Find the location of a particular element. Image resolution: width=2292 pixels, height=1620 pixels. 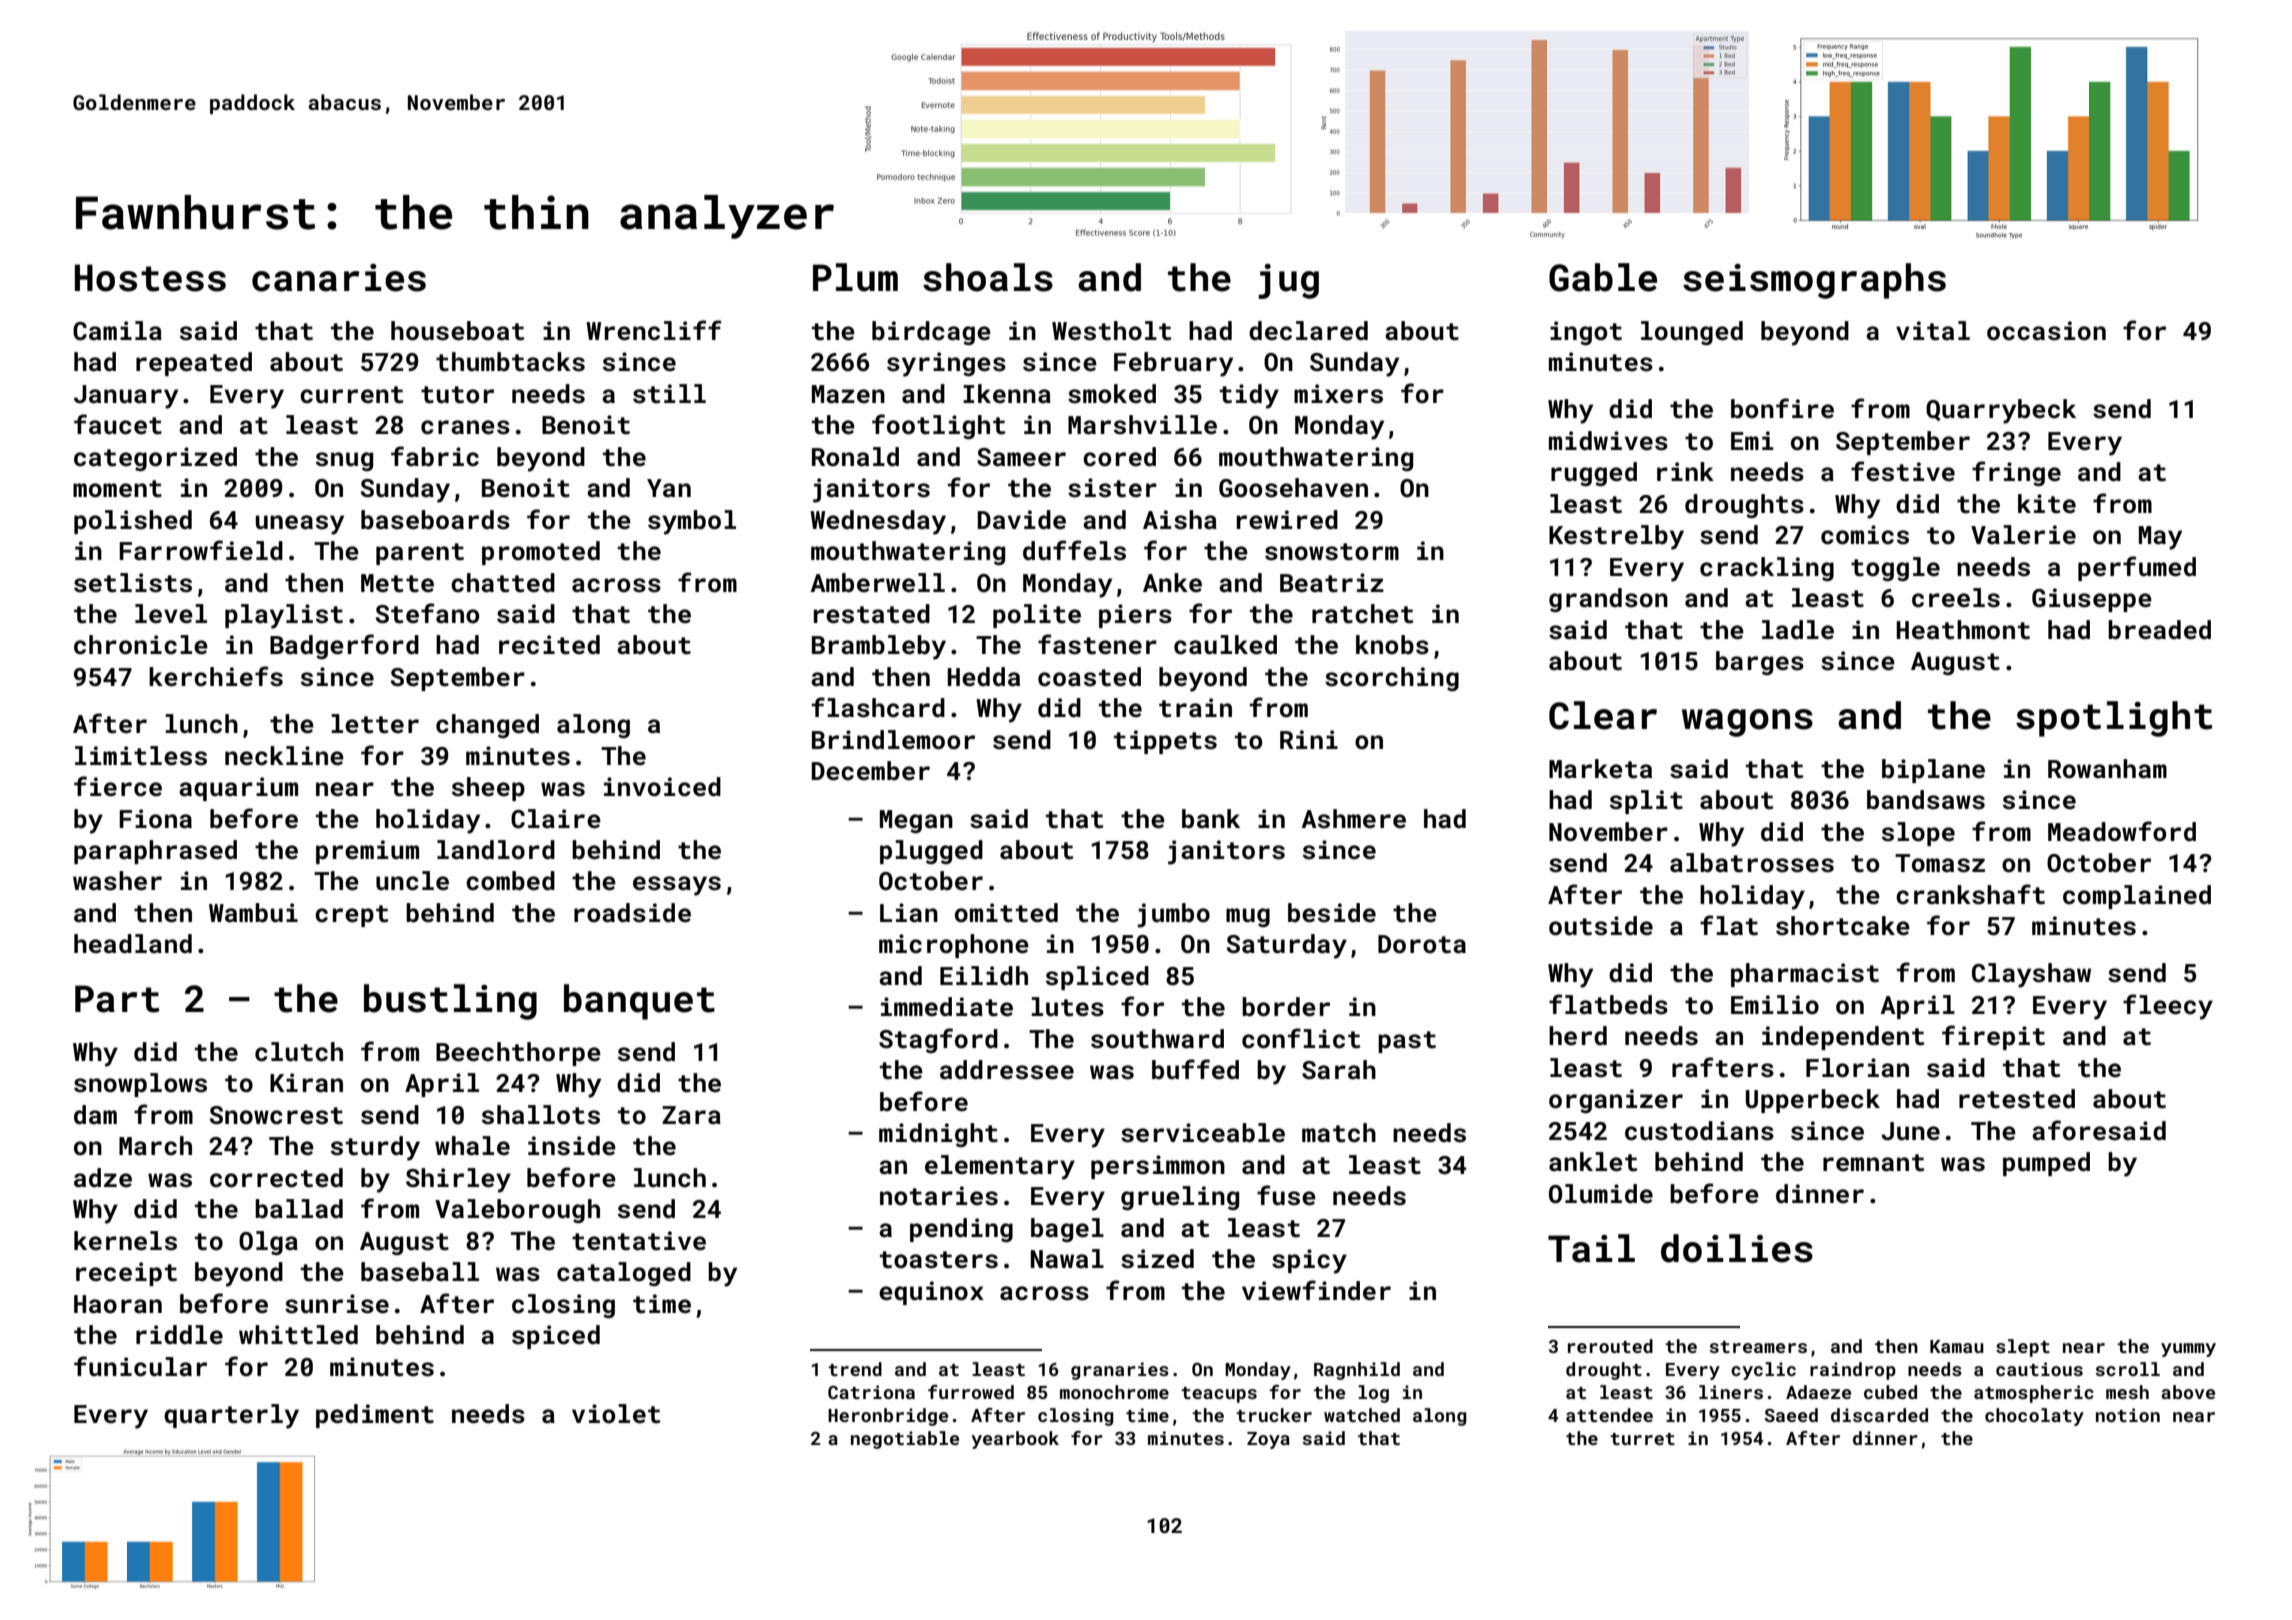

birdcage is located at coordinates (931, 333).
